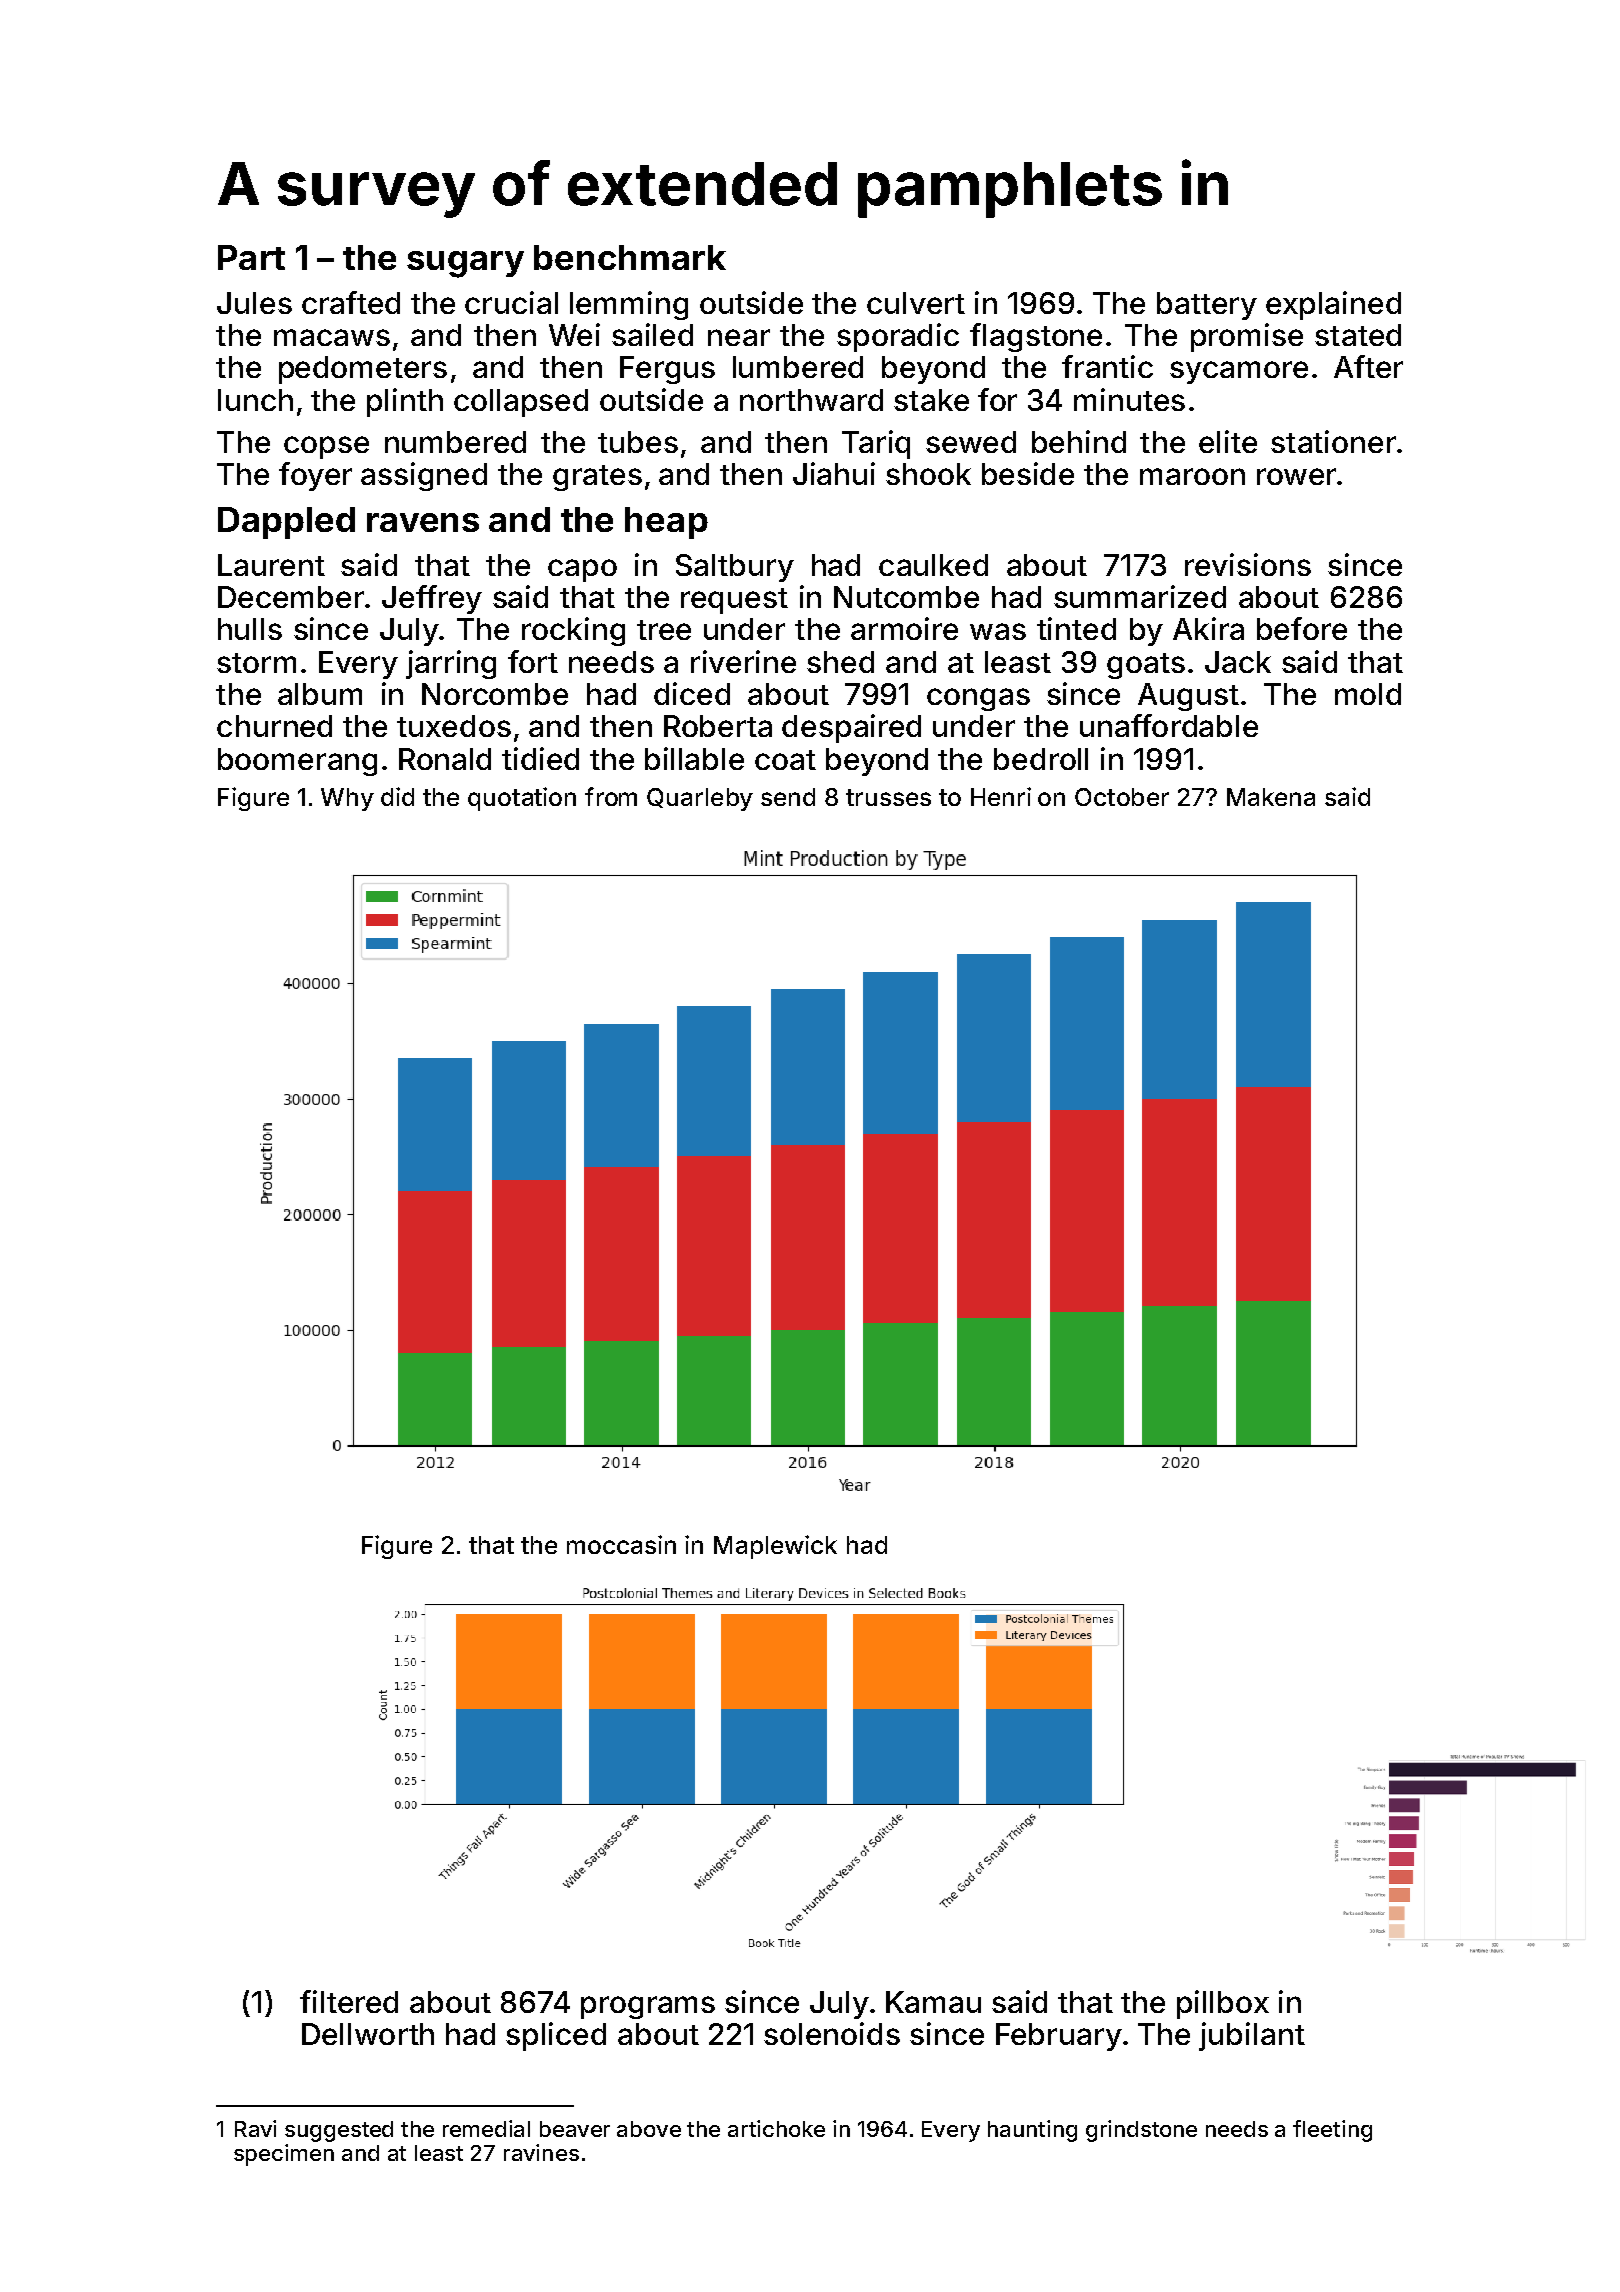 This document has height=2292, width=1620. I want to click on Henri, so click(1001, 796).
